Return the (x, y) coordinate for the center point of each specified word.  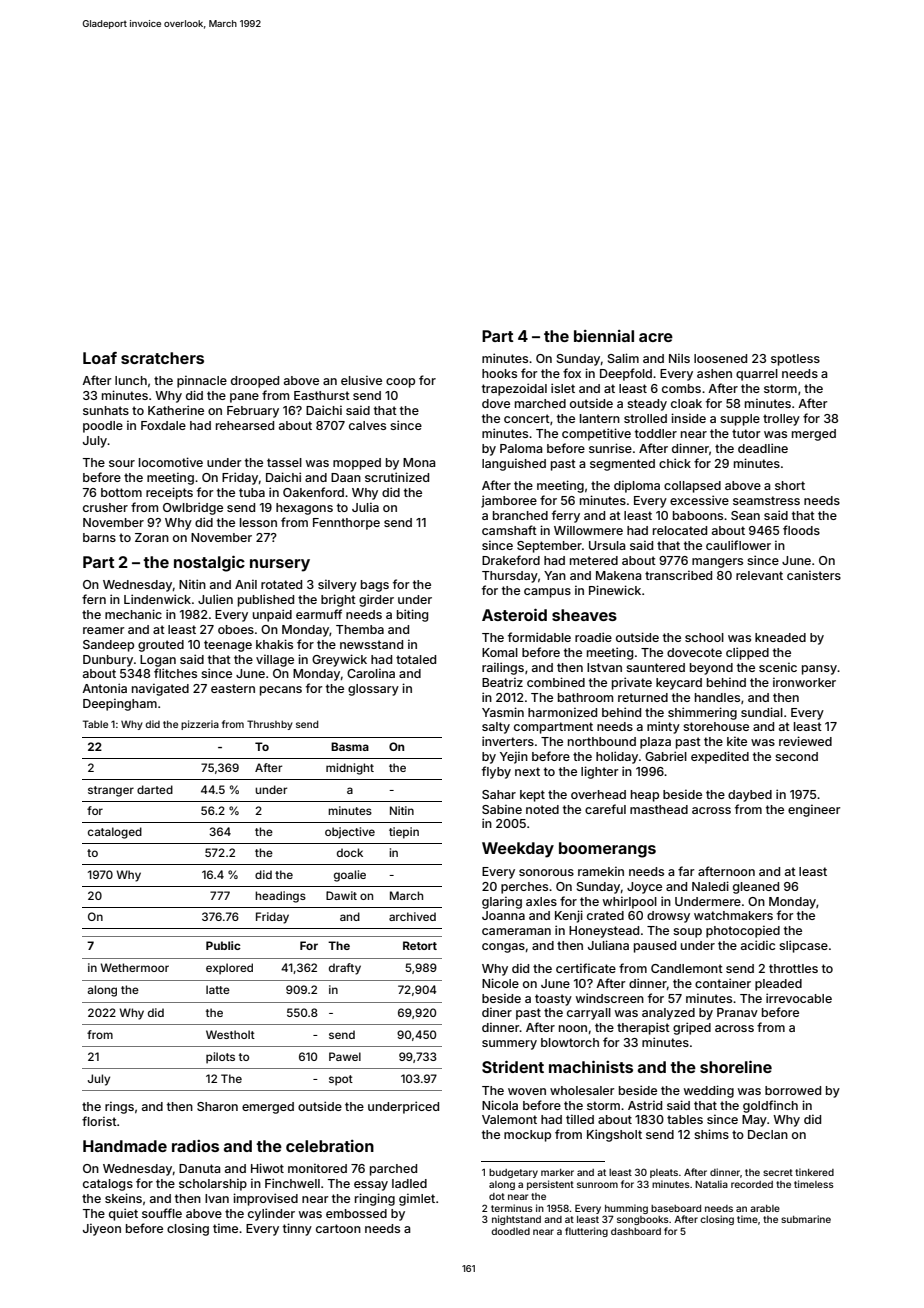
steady (647, 405)
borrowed (793, 1090)
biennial (604, 336)
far (686, 871)
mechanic (133, 614)
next (527, 771)
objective (350, 832)
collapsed (692, 487)
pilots (220, 1058)
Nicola (500, 1105)
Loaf (100, 358)
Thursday (510, 577)
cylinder (271, 1214)
